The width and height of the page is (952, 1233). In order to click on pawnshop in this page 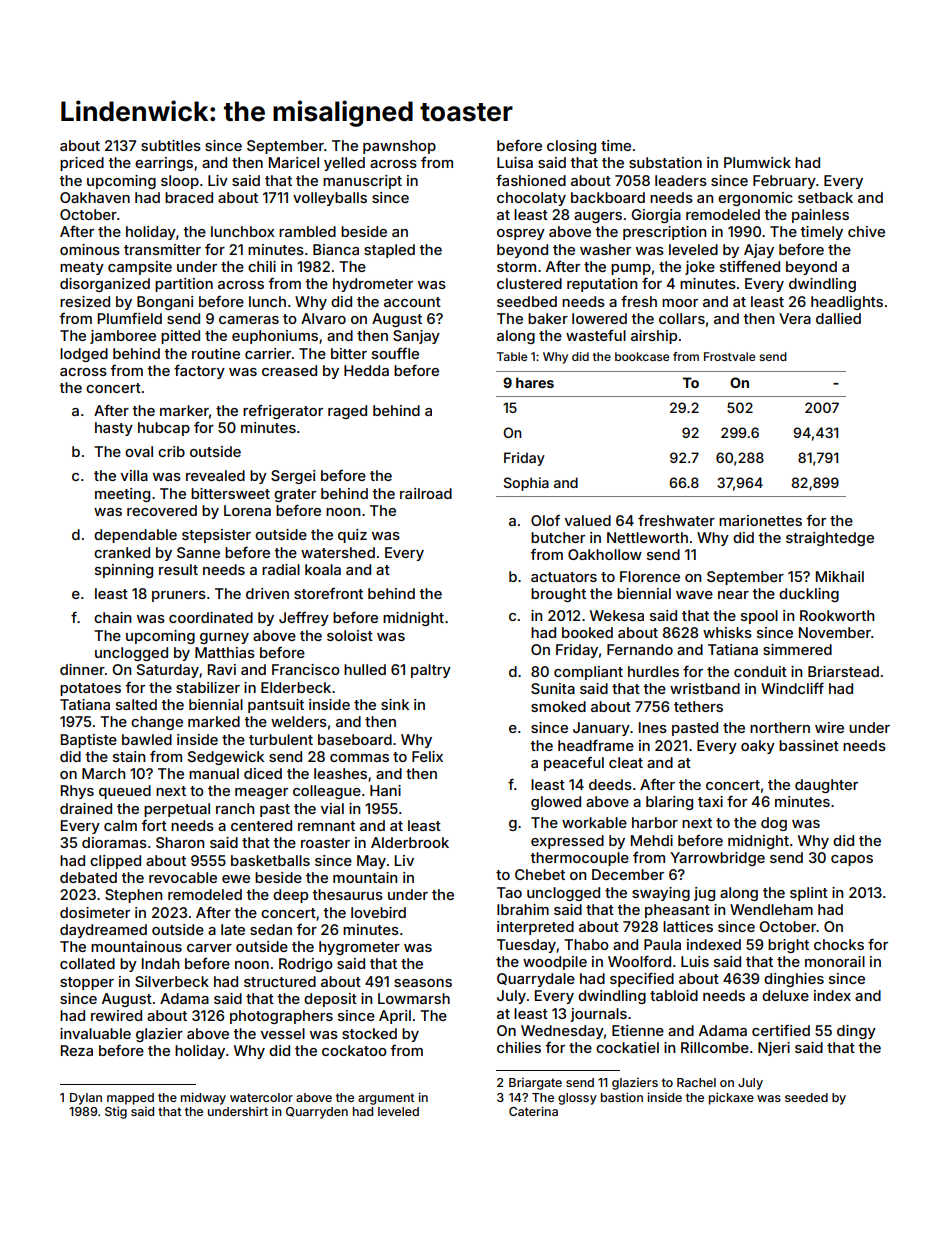, I will do `click(399, 147)`.
